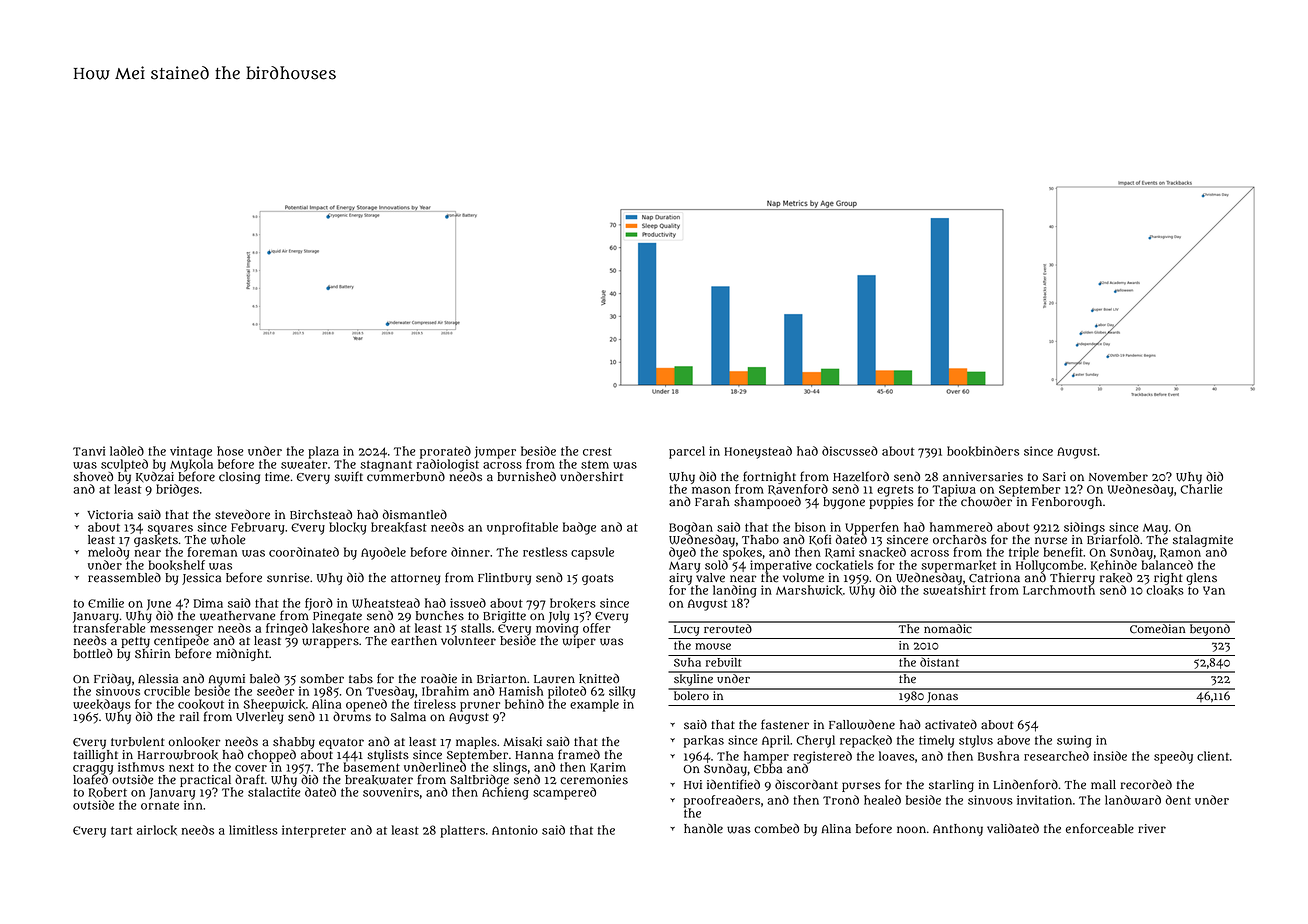 The image size is (1308, 924). What do you see at coordinates (124, 465) in the screenshot?
I see `sculpted` at bounding box center [124, 465].
